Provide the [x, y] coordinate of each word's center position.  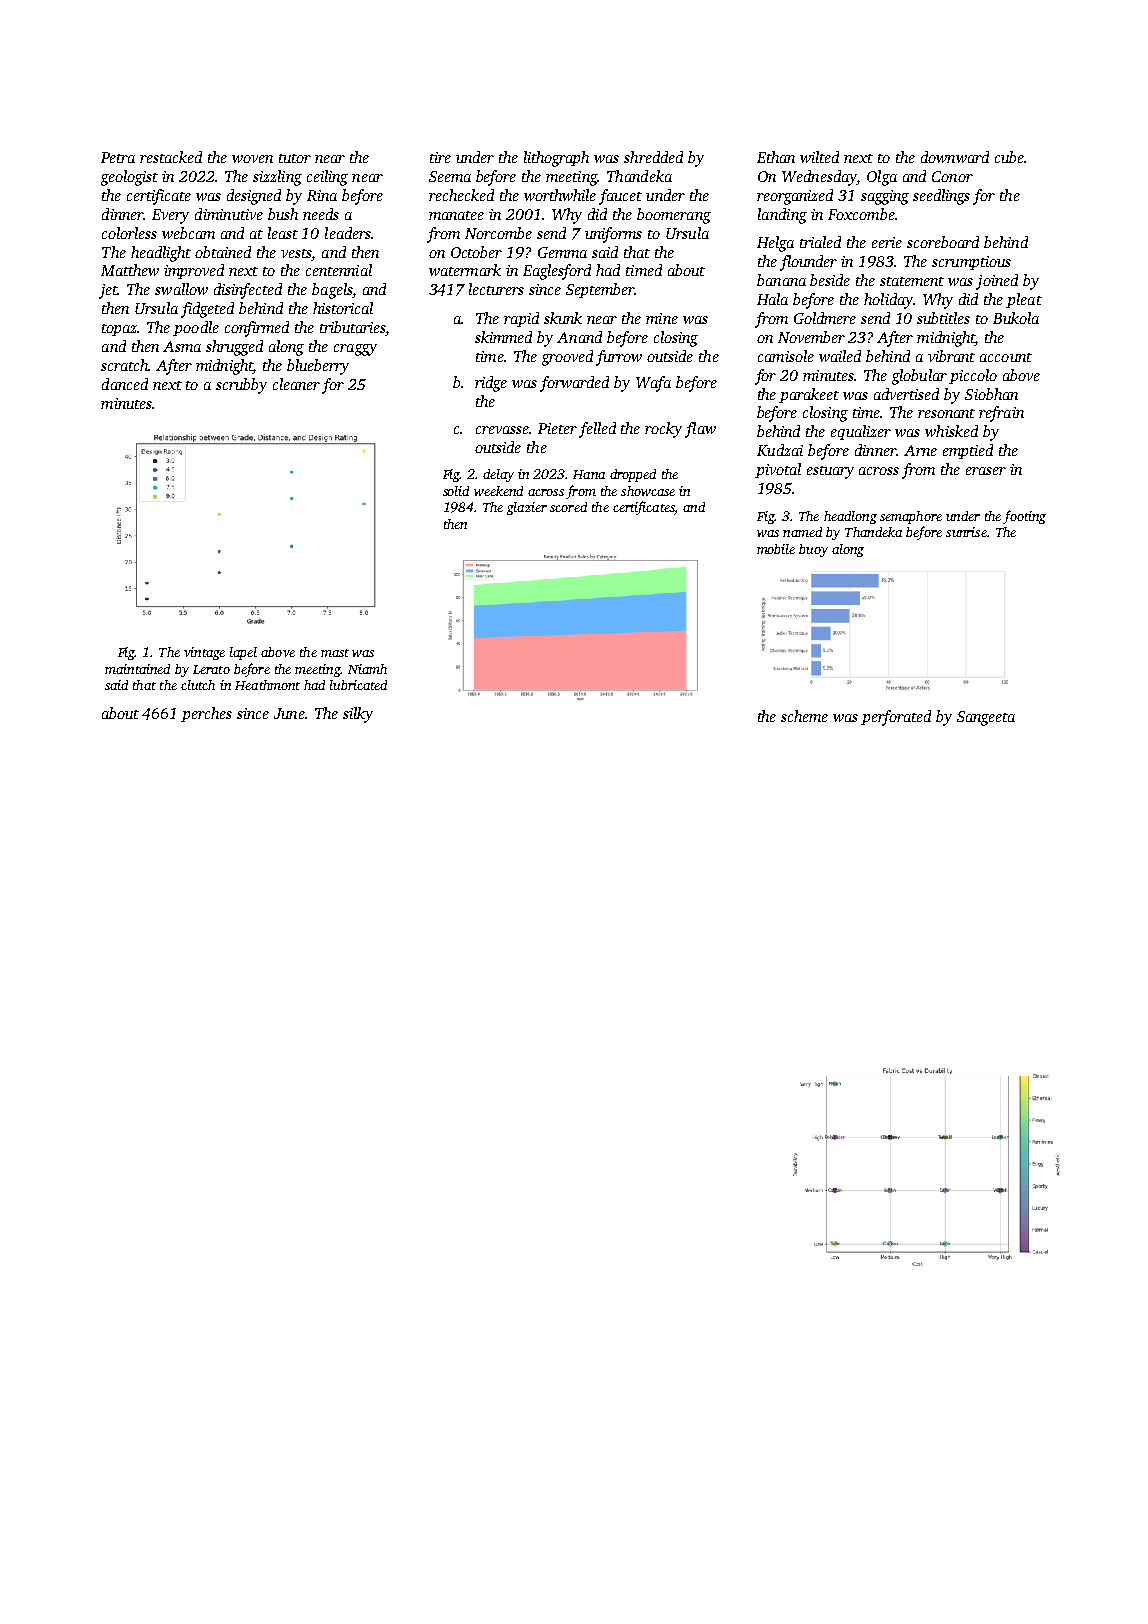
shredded [653, 157]
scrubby [241, 386]
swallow [181, 289]
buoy [813, 550]
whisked [951, 431]
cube [1009, 157]
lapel [243, 653]
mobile [776, 549]
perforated [896, 718]
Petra [118, 157]
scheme [804, 716]
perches [206, 714]
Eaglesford [557, 272]
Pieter [557, 428]
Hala [772, 299]
